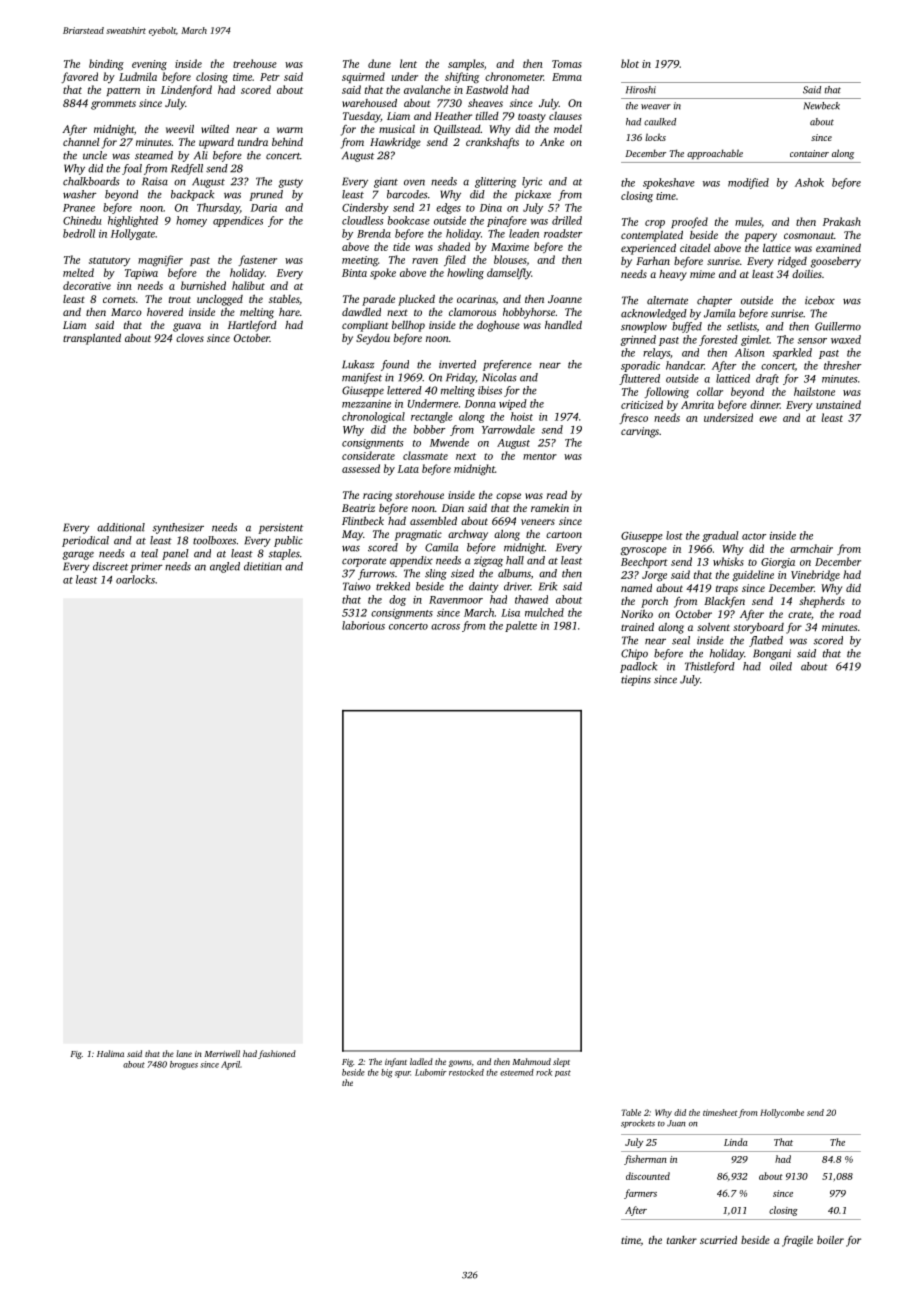 This screenshot has height=1308, width=924. I want to click on mezzanine, so click(366, 404).
